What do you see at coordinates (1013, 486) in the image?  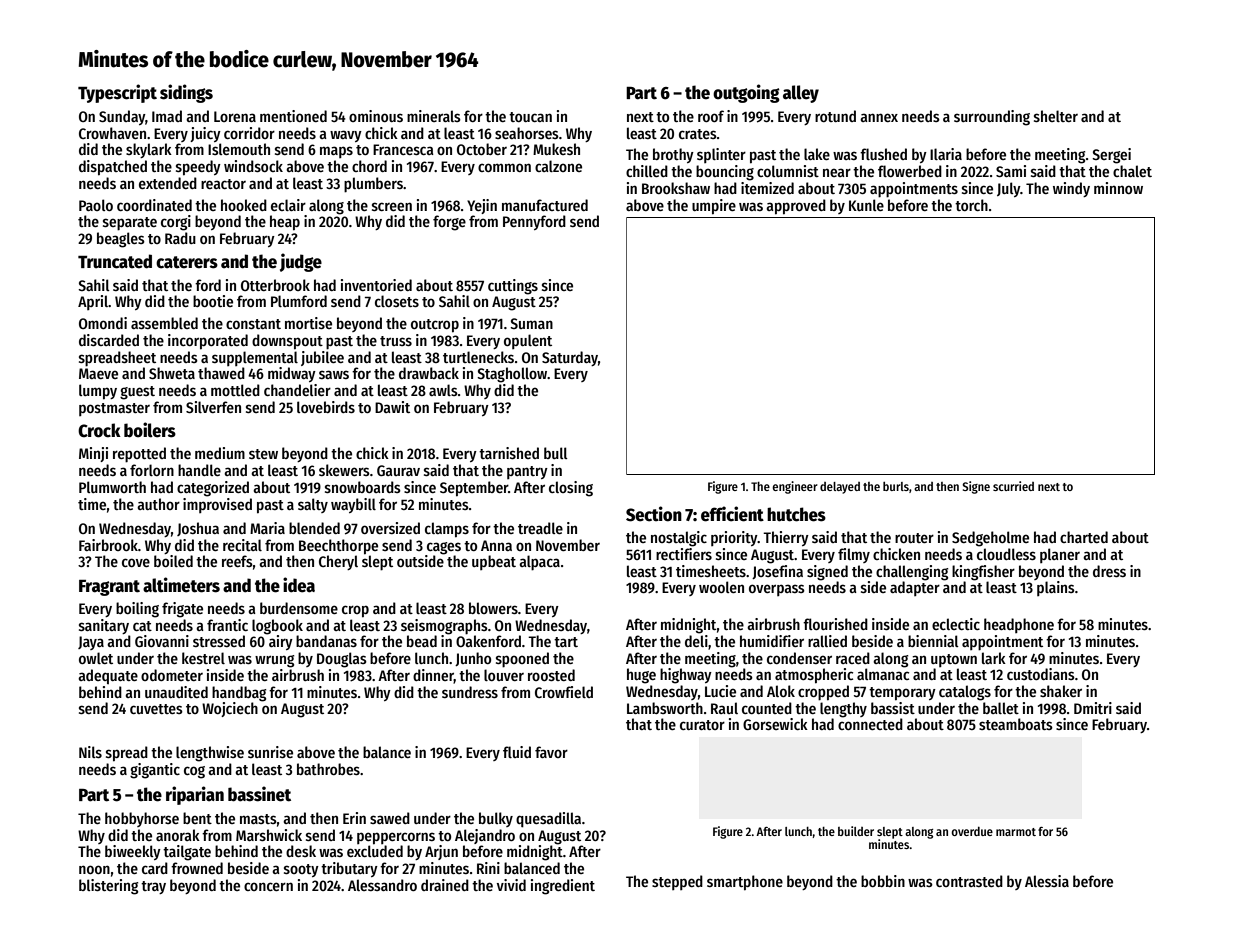 I see `scurried` at bounding box center [1013, 486].
